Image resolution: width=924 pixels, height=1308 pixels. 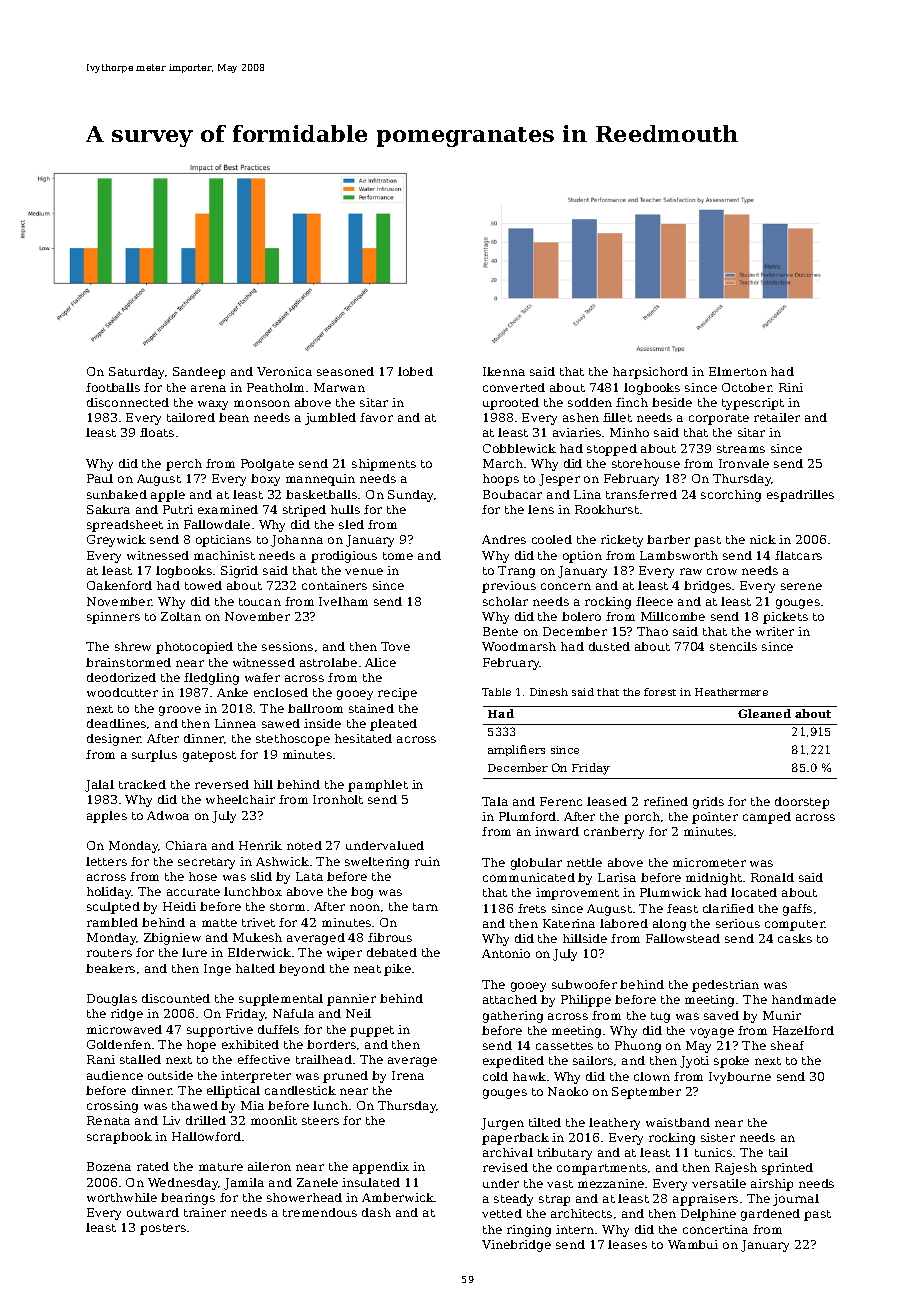 I want to click on Bozena, so click(x=109, y=1166).
